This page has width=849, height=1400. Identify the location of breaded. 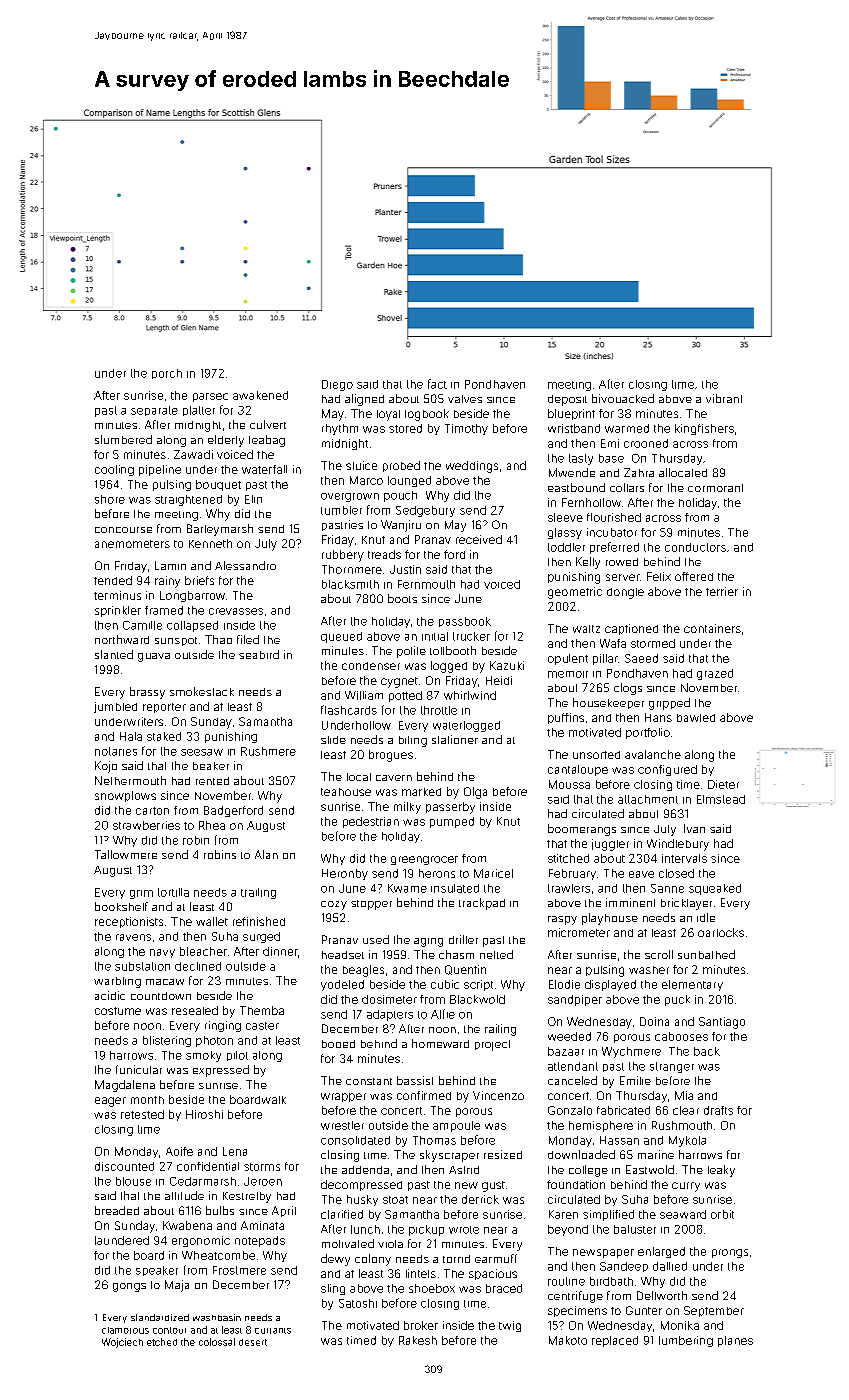
(117, 1210).
